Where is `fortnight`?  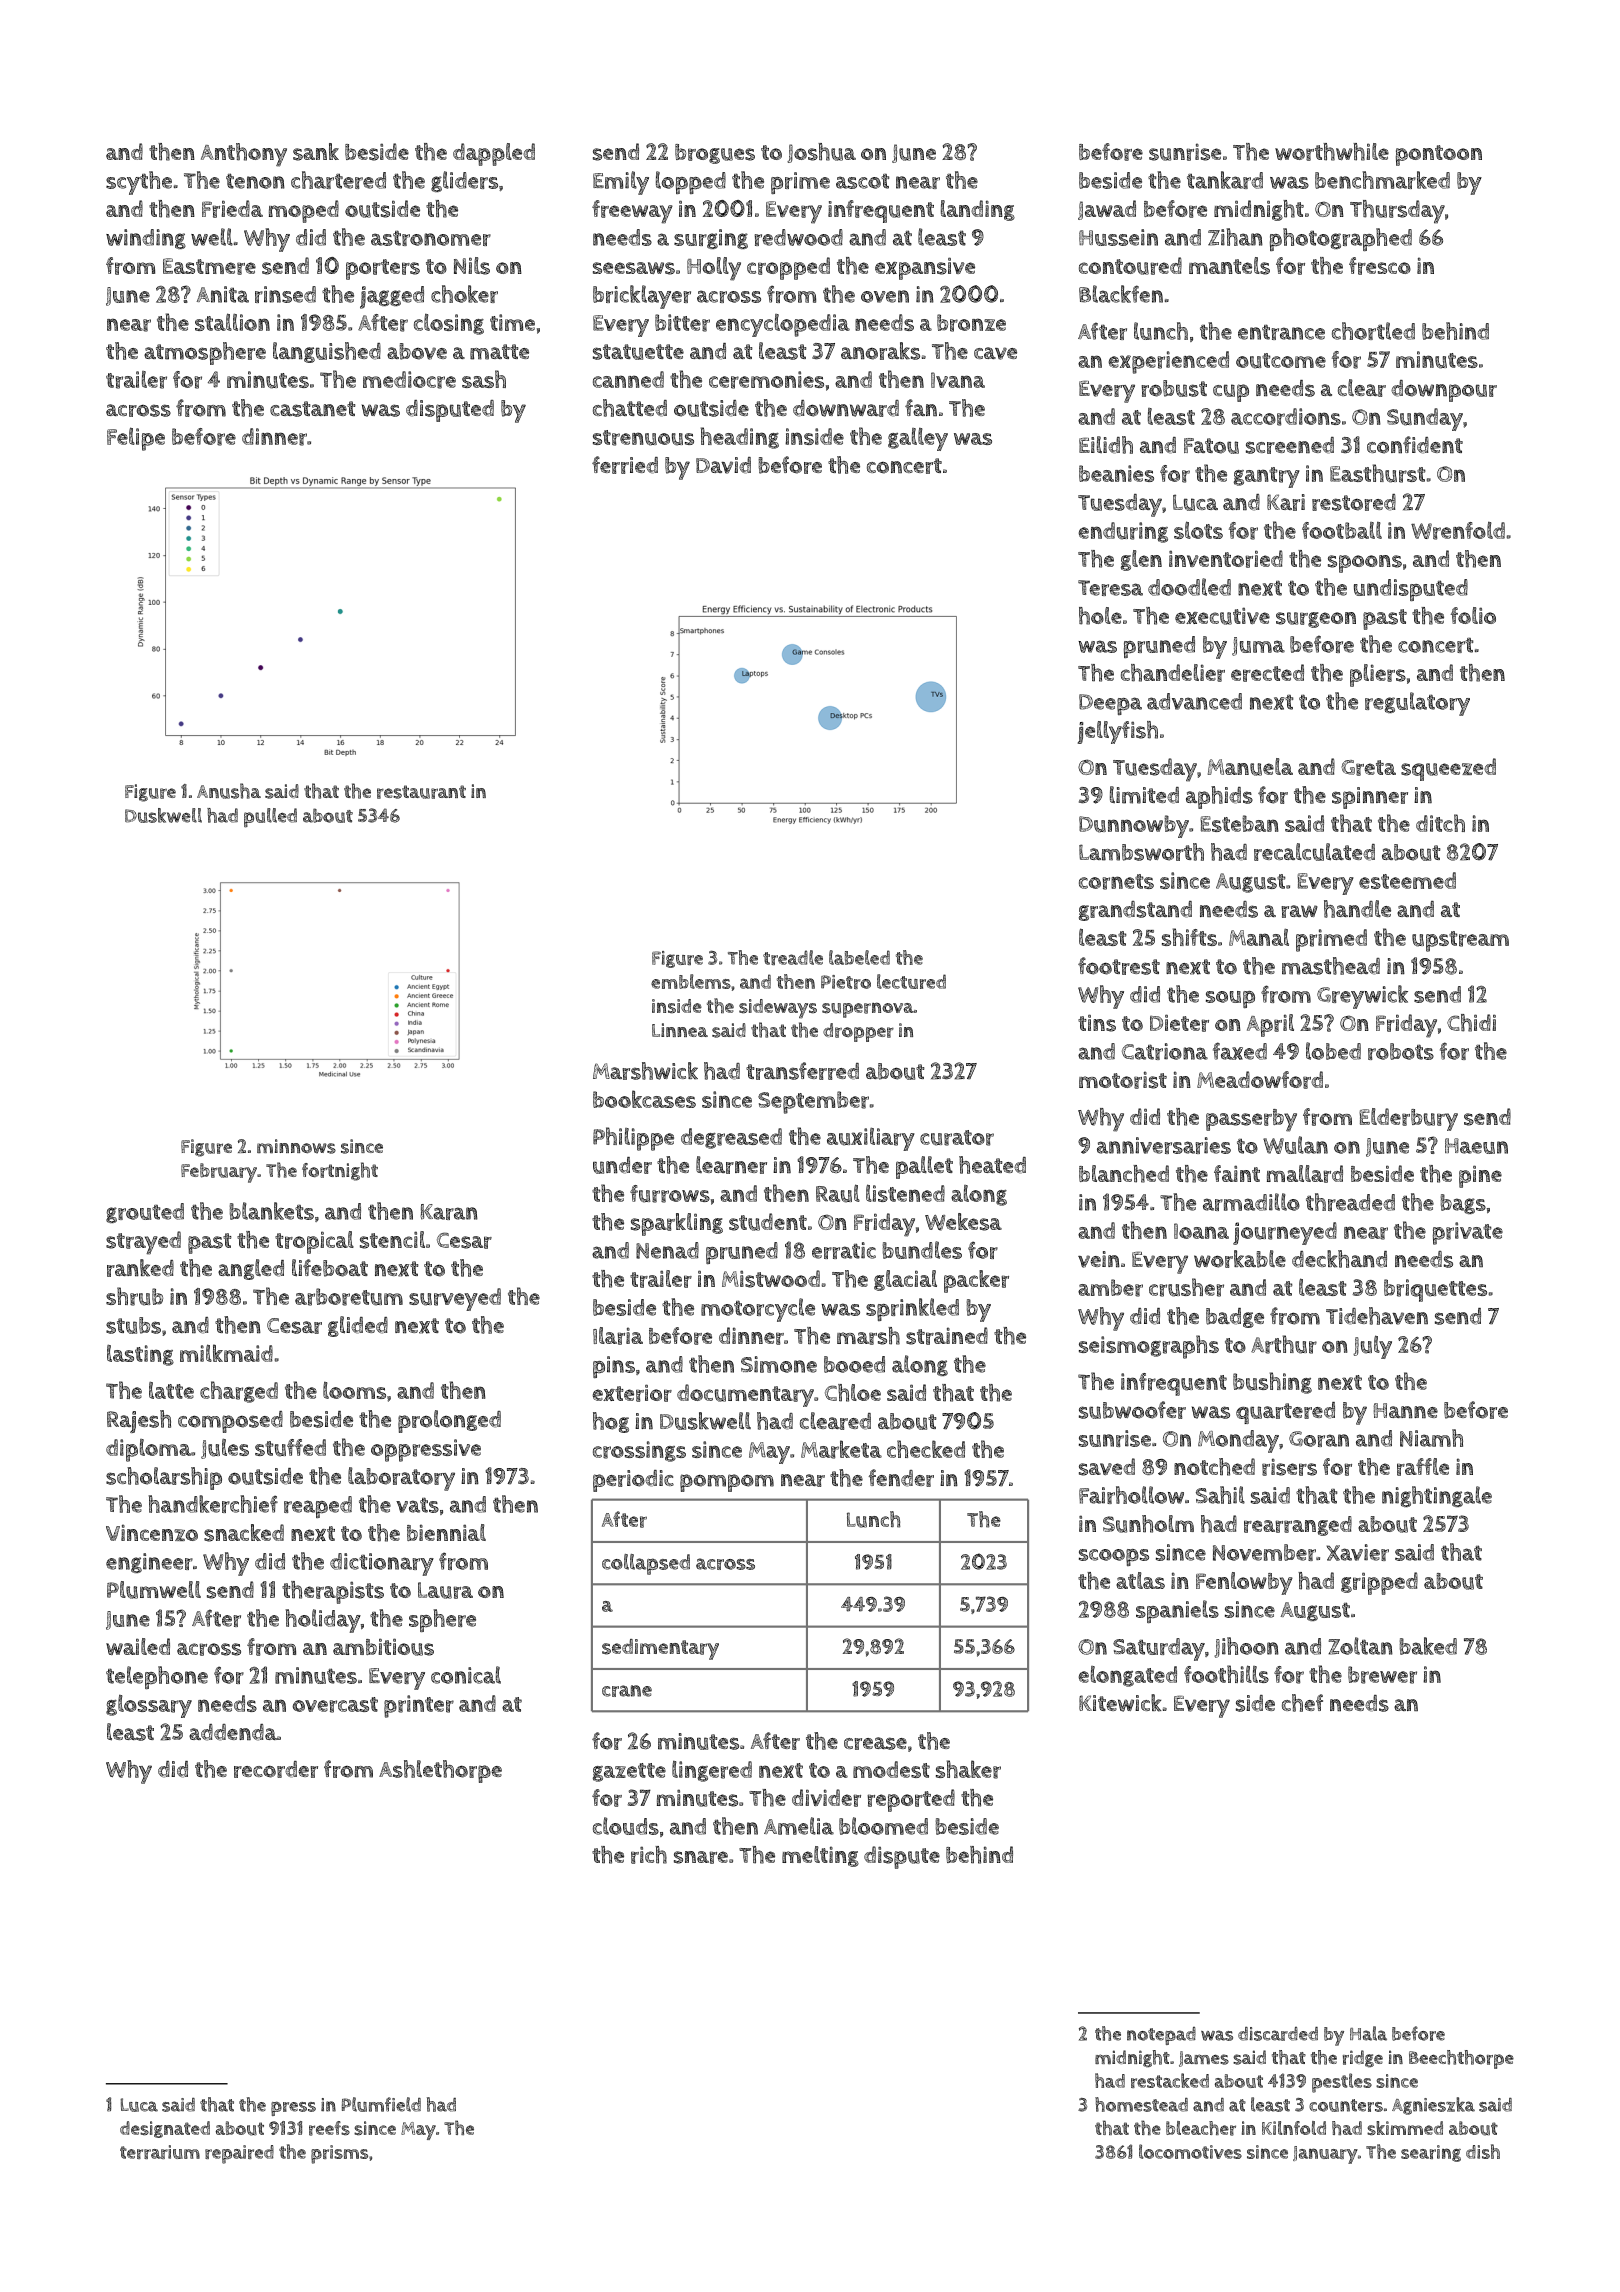
fortnight is located at coordinates (340, 1171).
